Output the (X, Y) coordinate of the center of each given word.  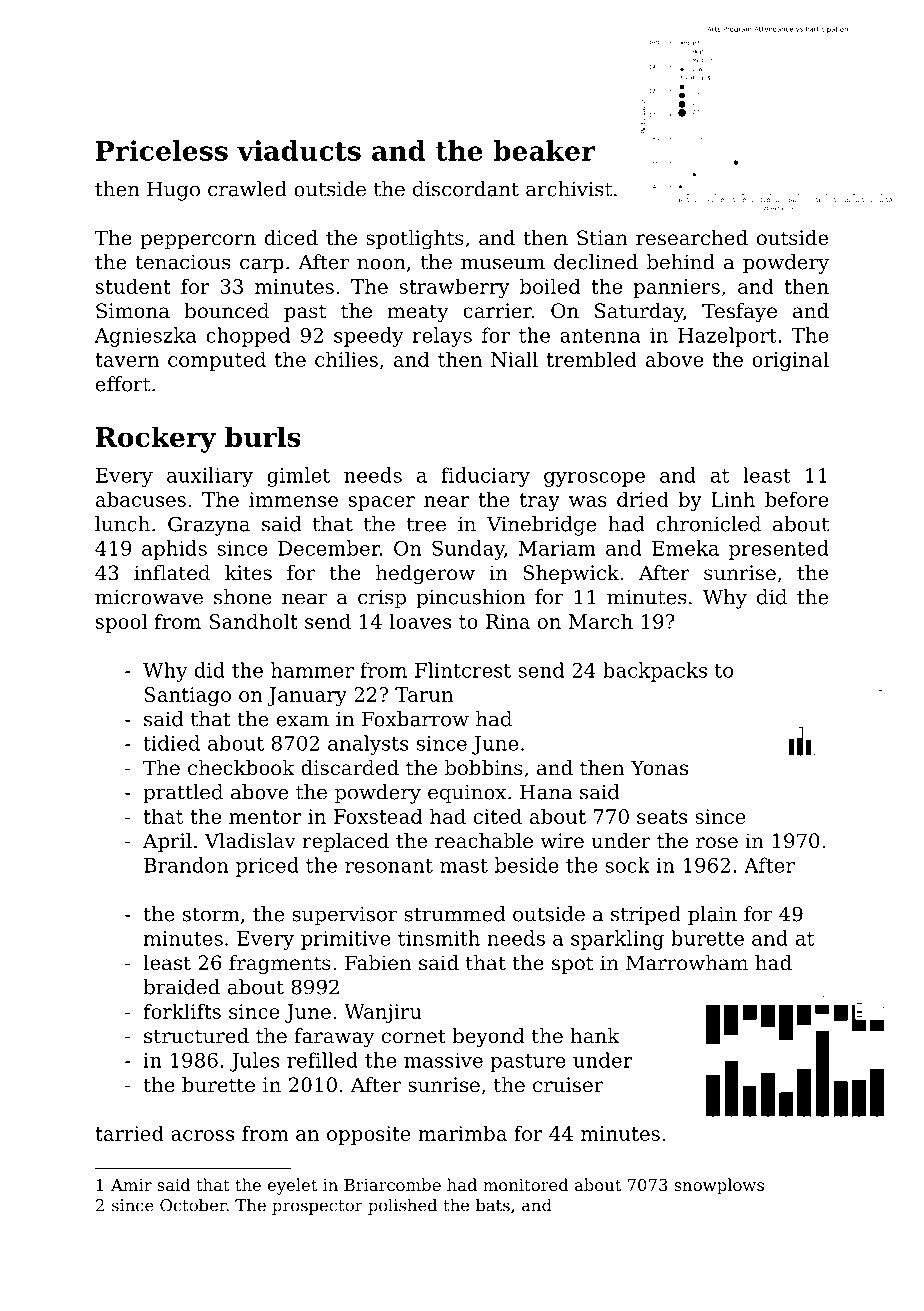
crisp (382, 599)
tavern (127, 360)
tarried (129, 1133)
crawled (247, 189)
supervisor (344, 916)
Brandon (186, 865)
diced (291, 238)
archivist (569, 189)
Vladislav (250, 841)
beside (527, 865)
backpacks (655, 672)
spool (121, 623)
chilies (346, 359)
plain (712, 916)
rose (717, 843)
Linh (733, 499)
